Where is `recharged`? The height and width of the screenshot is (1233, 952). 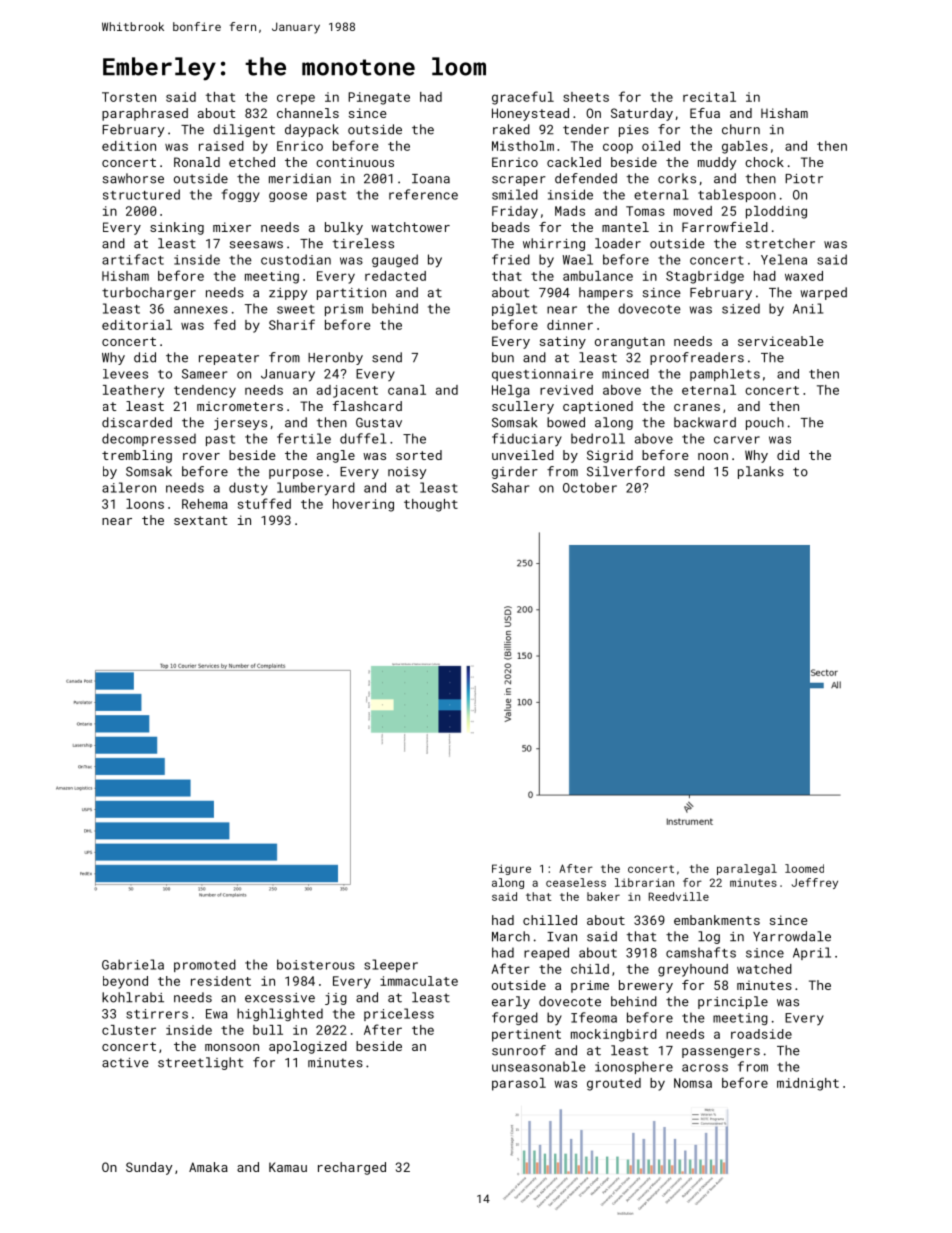
recharged is located at coordinates (352, 1168).
